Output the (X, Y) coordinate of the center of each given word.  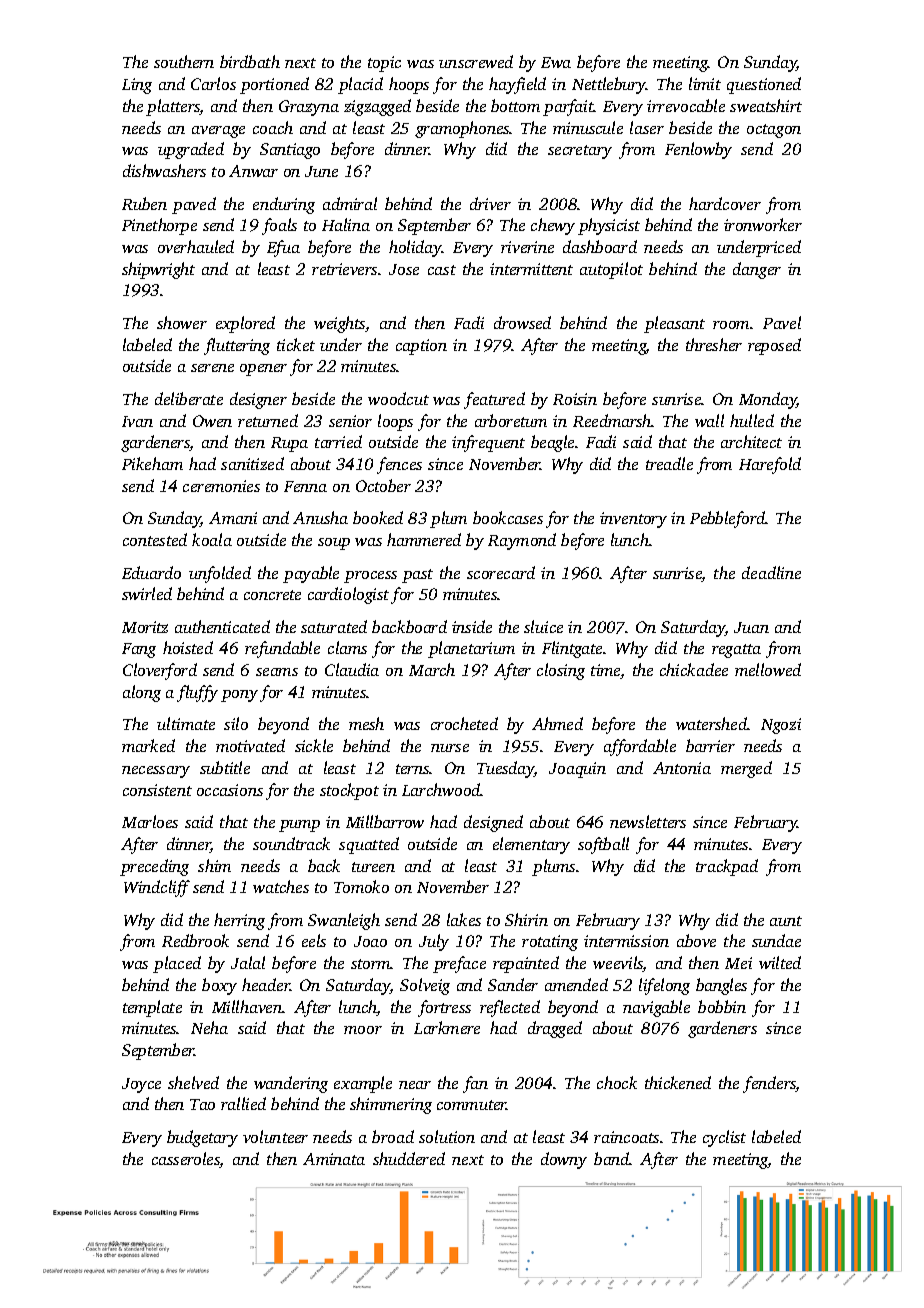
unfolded (220, 574)
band (612, 1158)
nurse (450, 748)
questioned (764, 85)
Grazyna (309, 108)
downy (564, 1160)
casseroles (186, 1160)
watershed (711, 723)
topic (384, 64)
